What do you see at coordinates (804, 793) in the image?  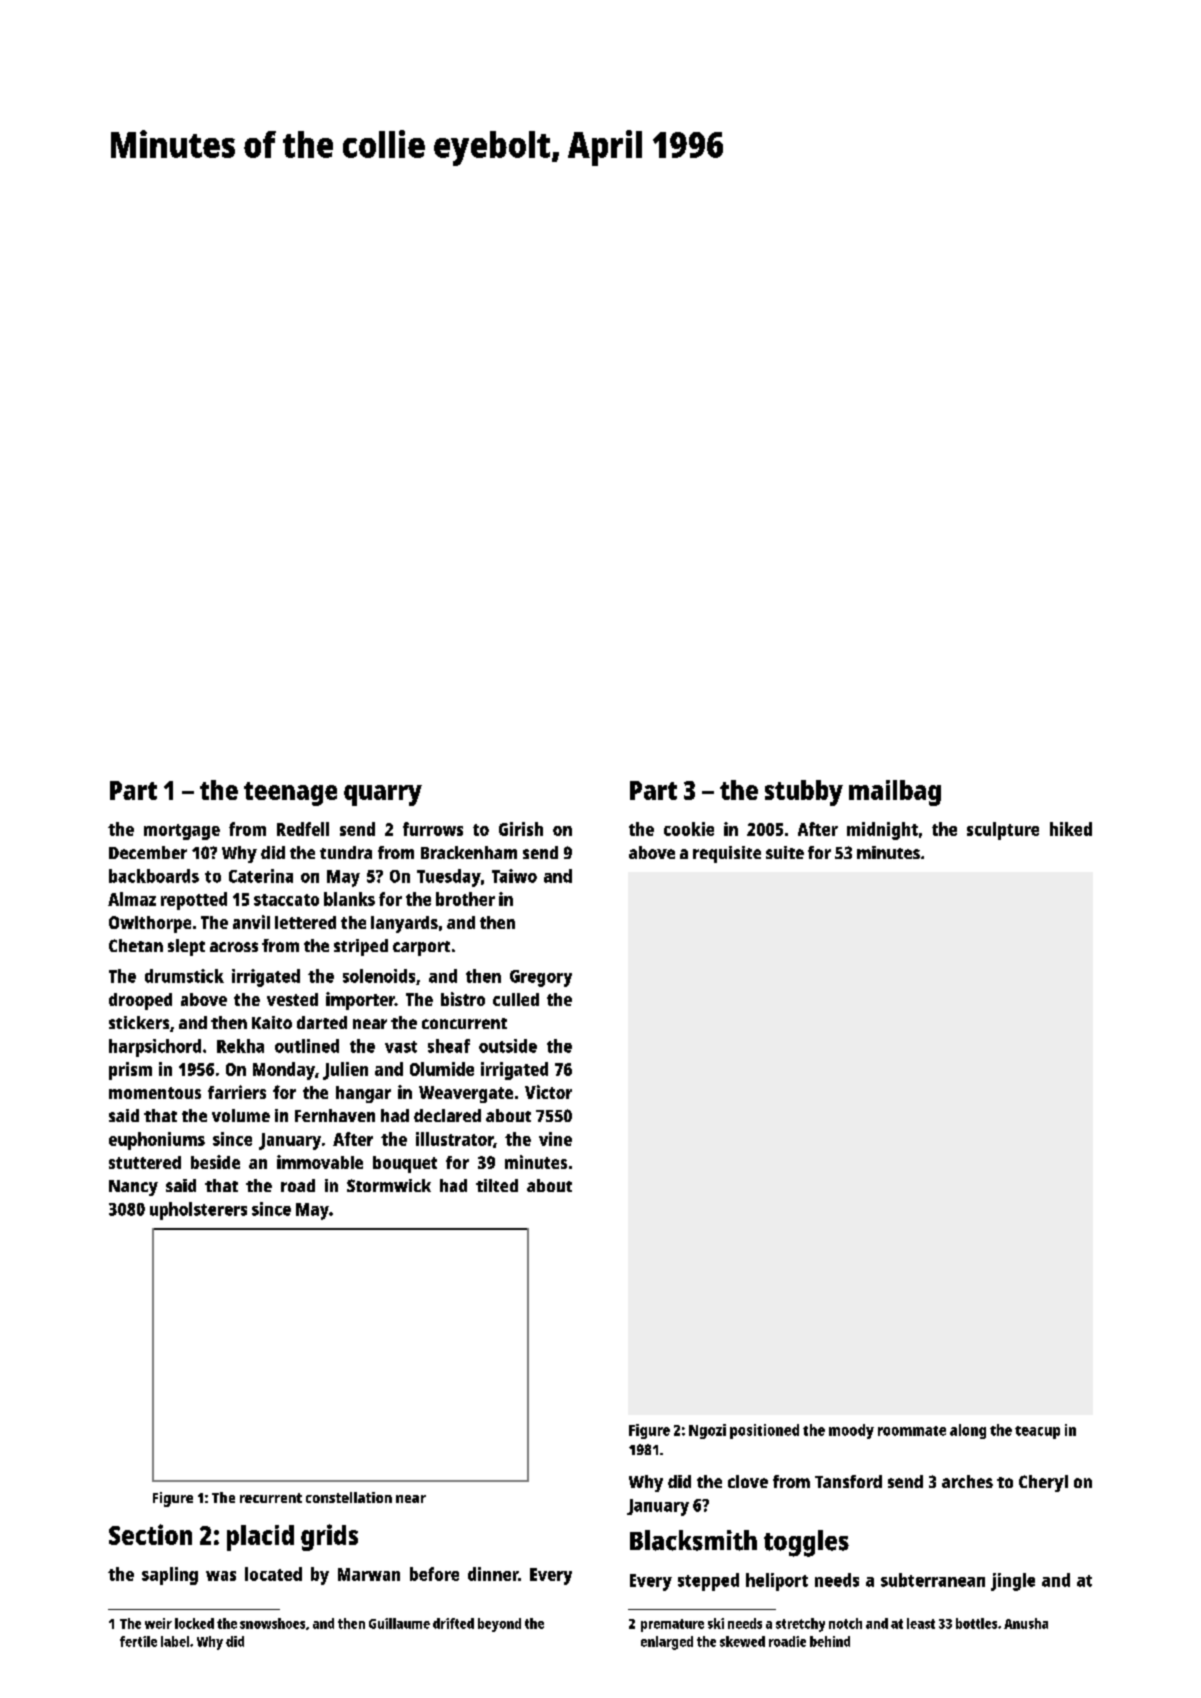 I see `stubby` at bounding box center [804, 793].
